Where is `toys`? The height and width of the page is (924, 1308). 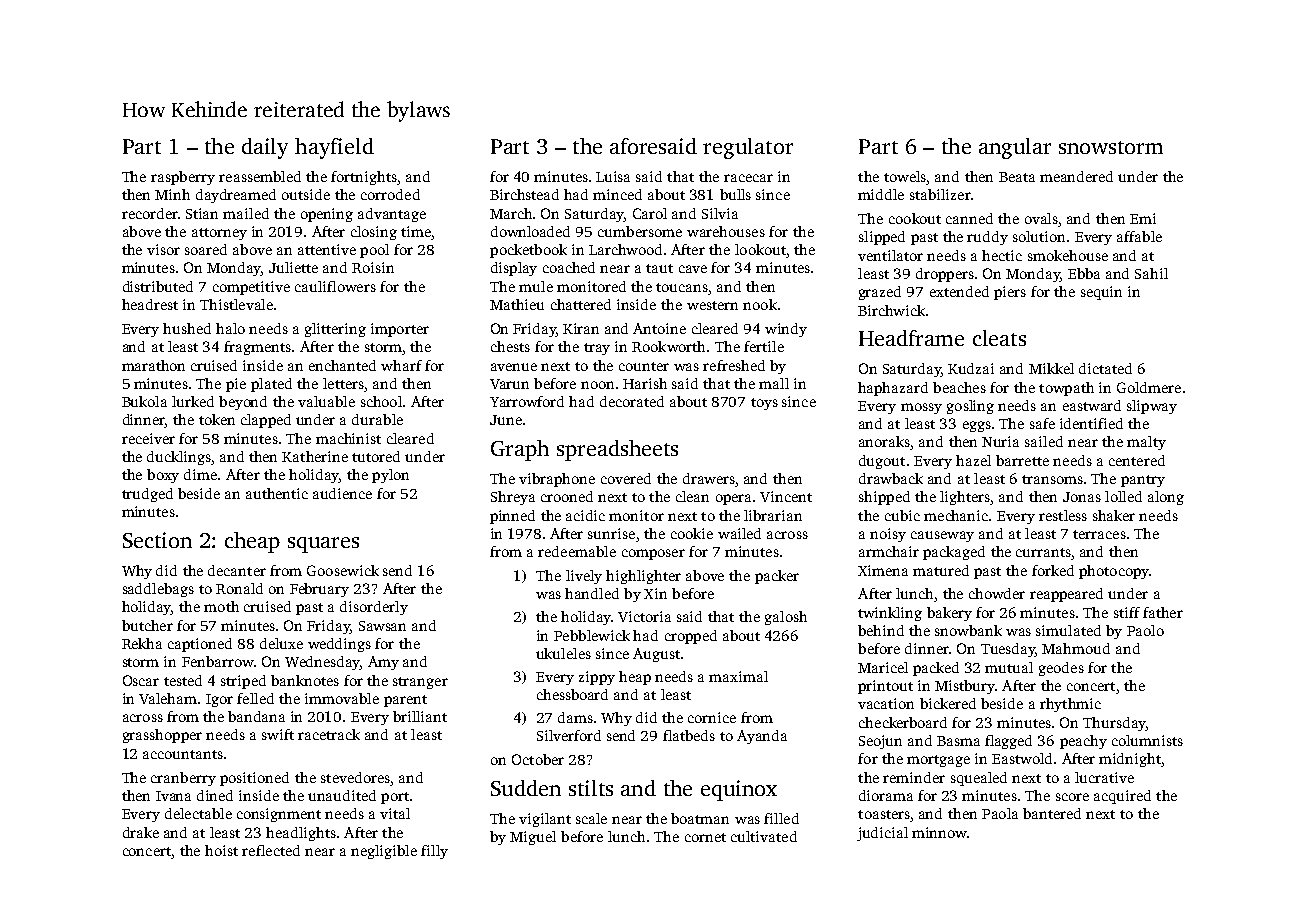
toys is located at coordinates (764, 404).
